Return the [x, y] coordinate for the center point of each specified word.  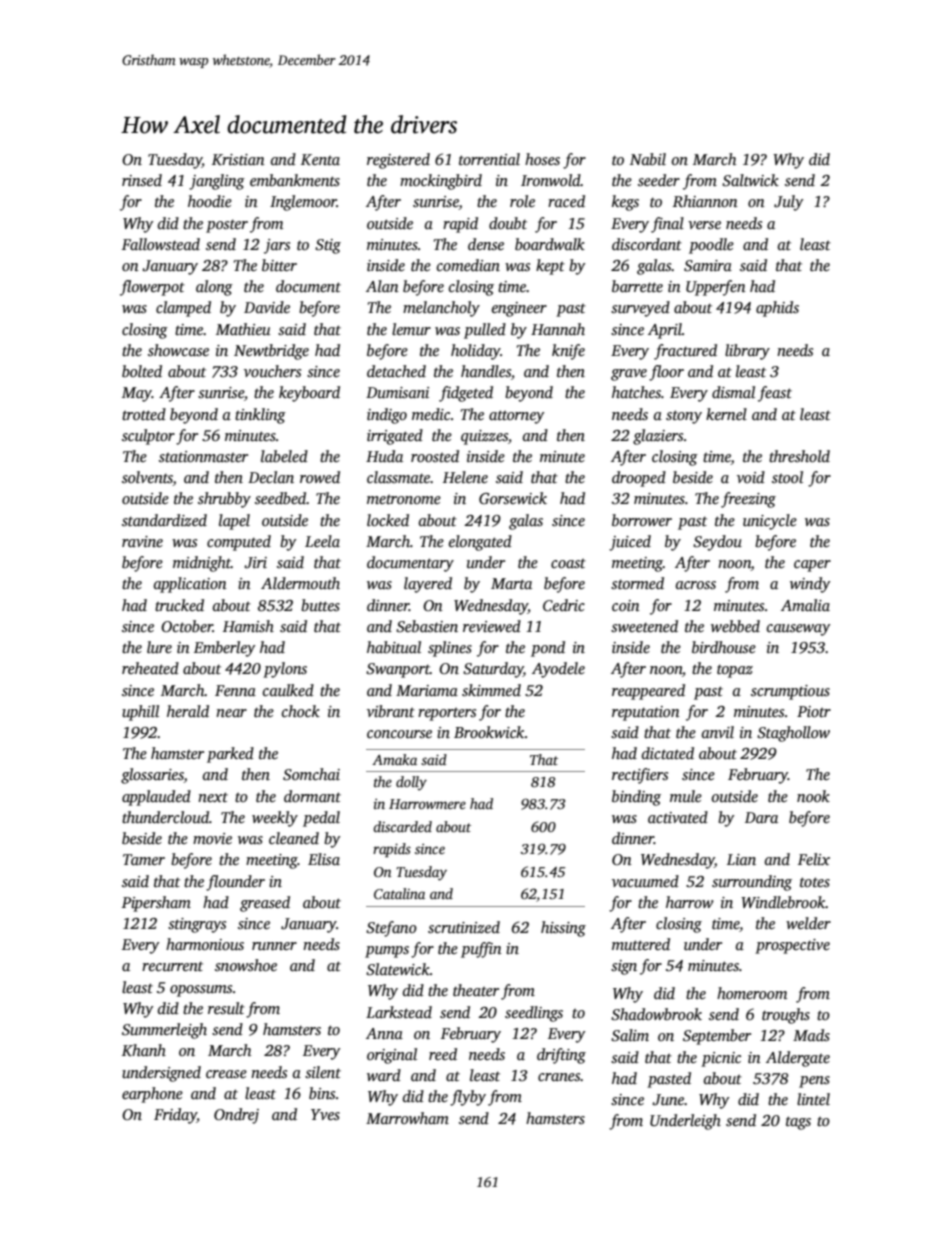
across [696, 585]
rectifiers [640, 776]
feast [775, 394]
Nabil [648, 159]
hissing [563, 929]
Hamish [248, 626]
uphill [140, 713]
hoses [542, 159]
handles [486, 371]
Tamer [144, 859]
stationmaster [203, 457]
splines [450, 649]
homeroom [752, 993]
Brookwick [489, 732]
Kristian [238, 159]
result [226, 1008]
